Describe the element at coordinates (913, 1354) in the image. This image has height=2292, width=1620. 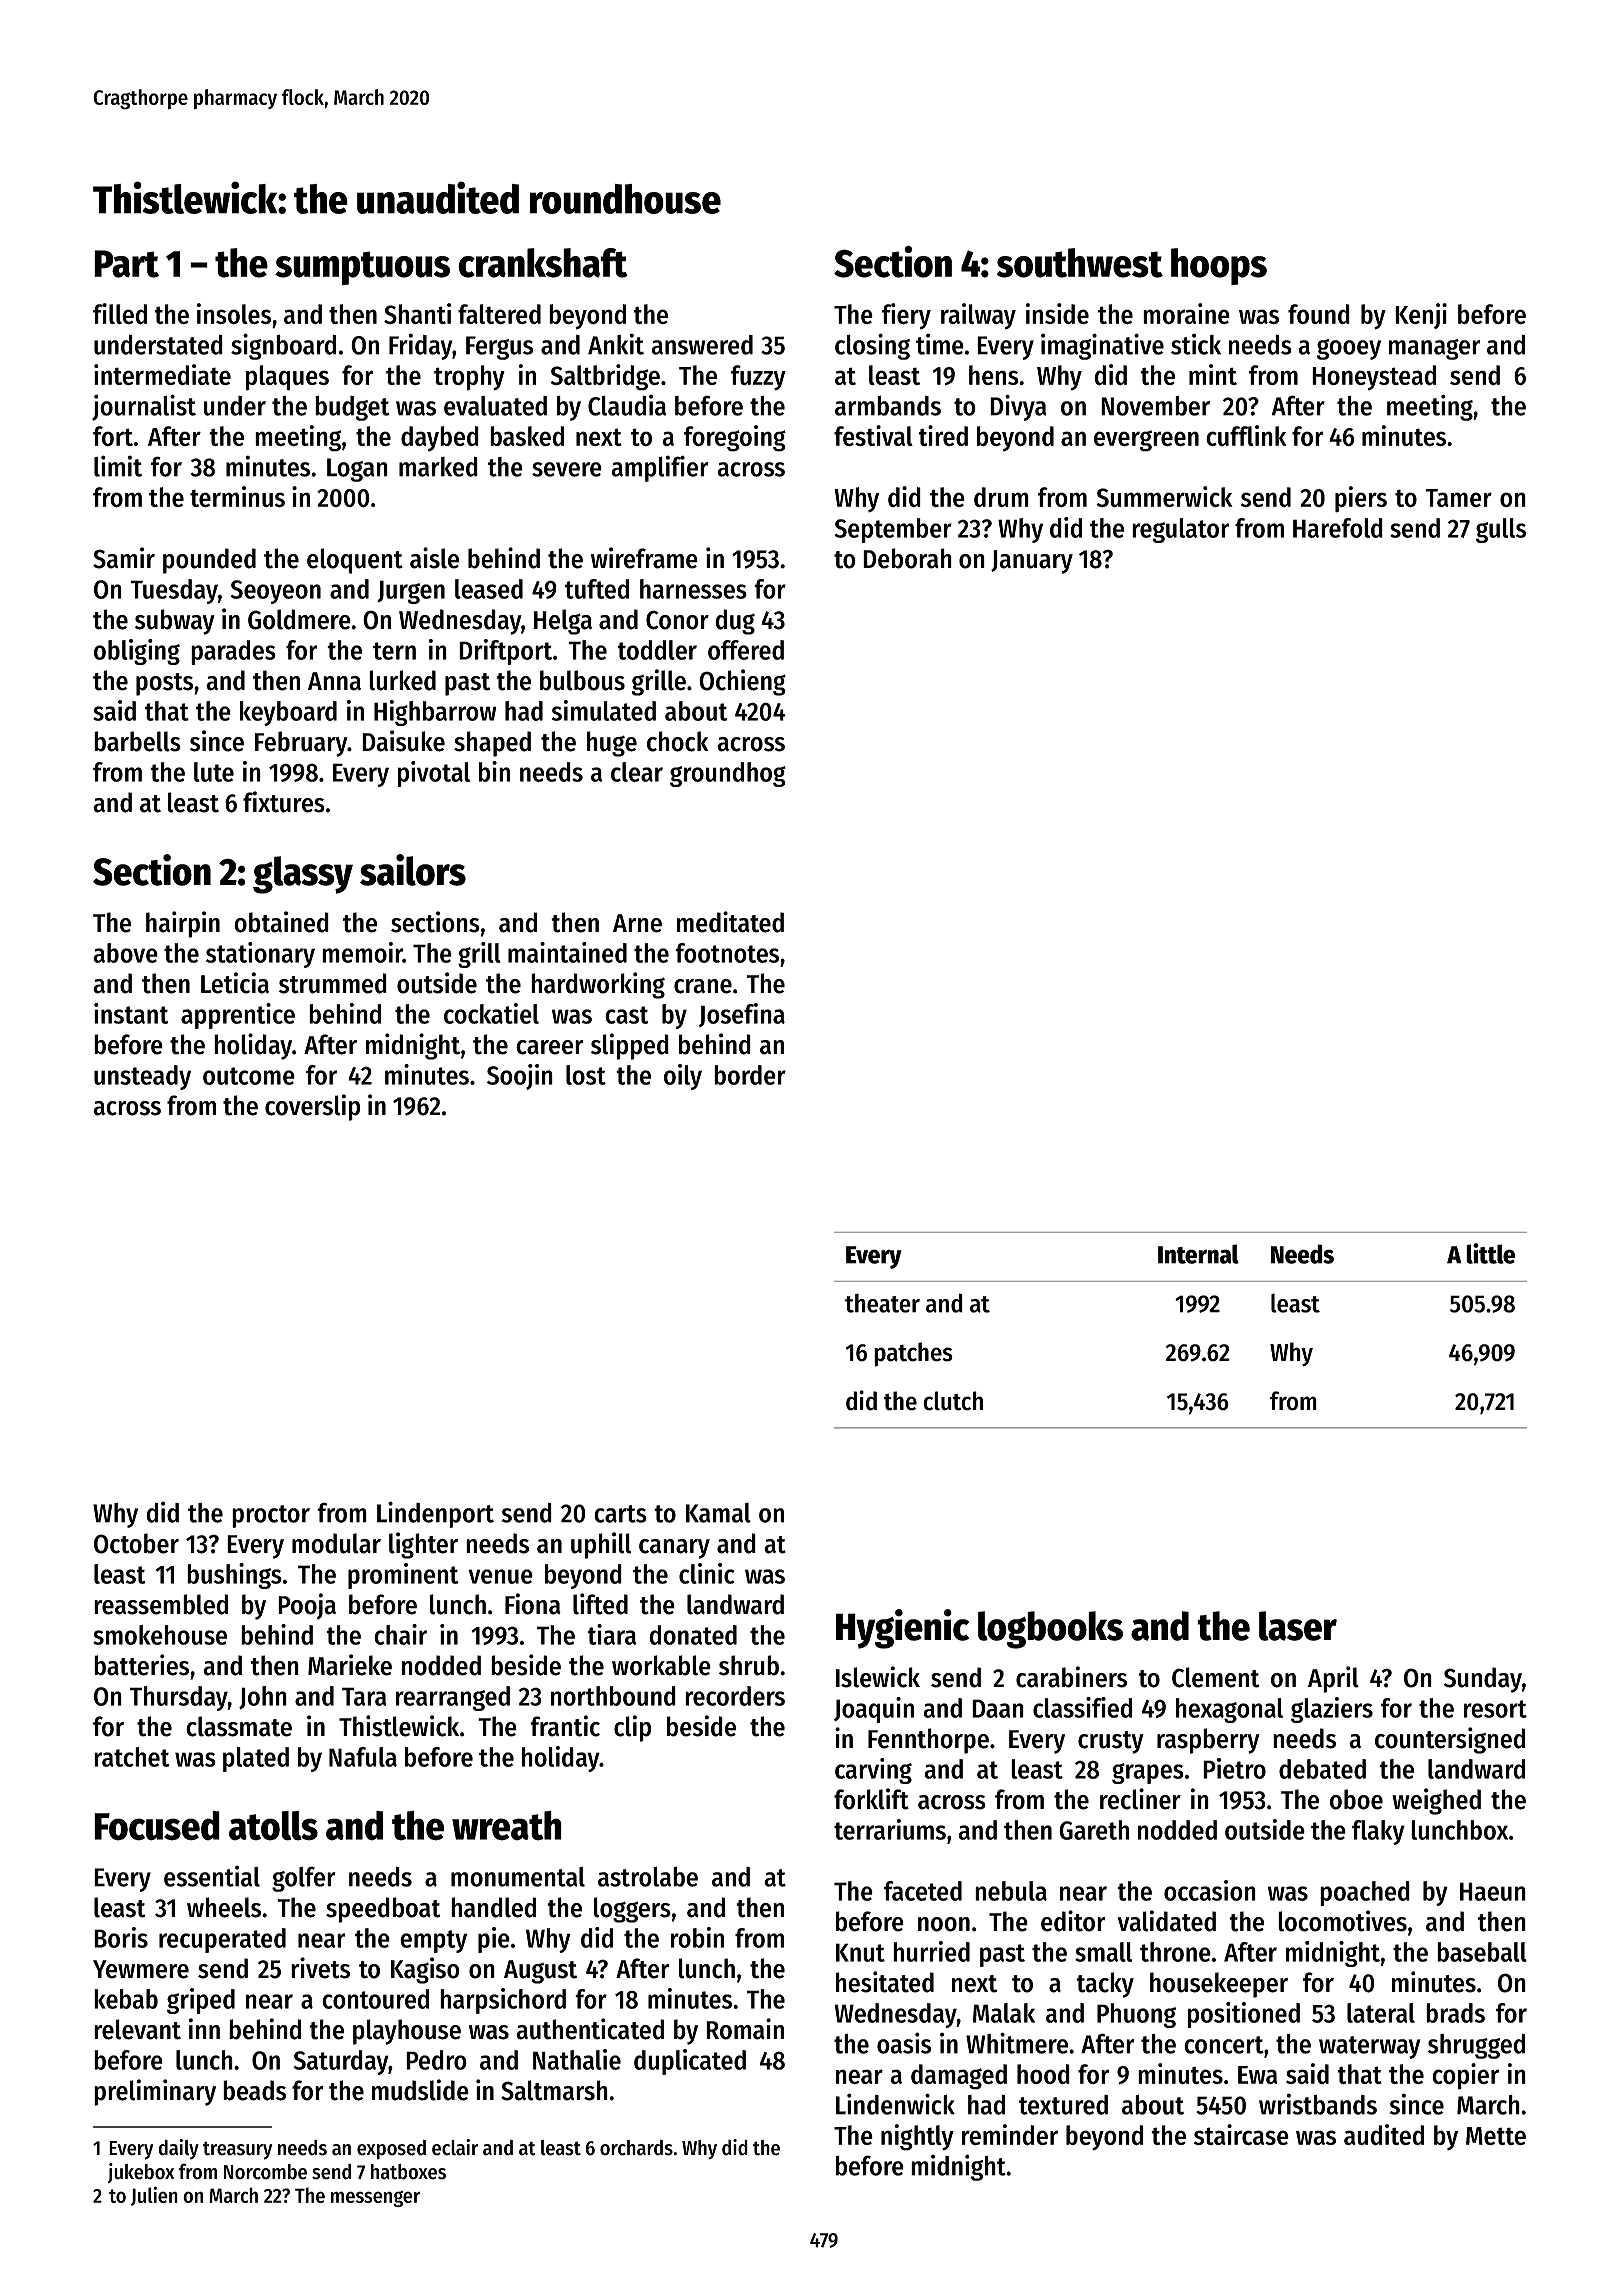
I see `patches` at that location.
